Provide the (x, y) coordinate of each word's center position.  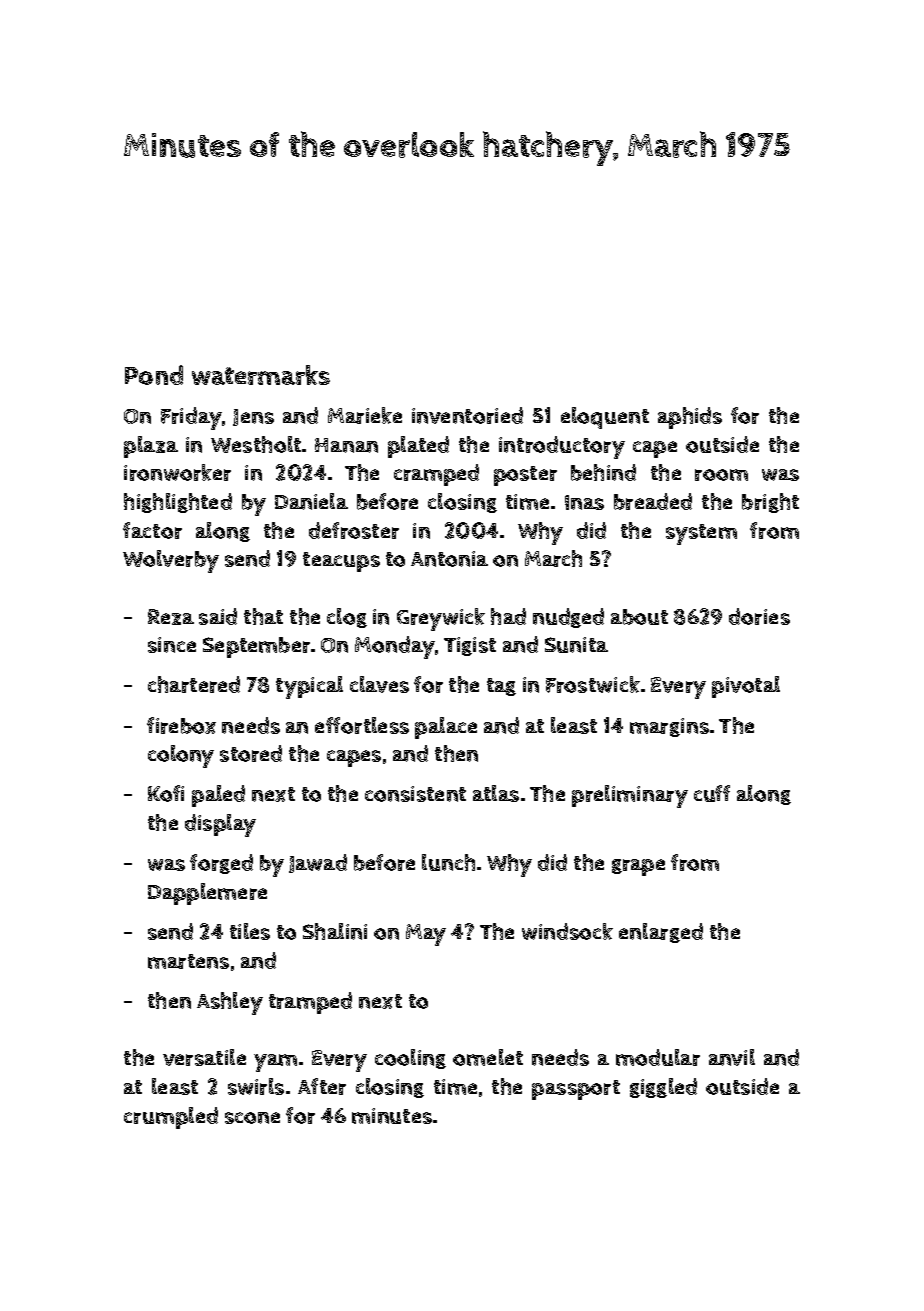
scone (252, 1118)
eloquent (605, 418)
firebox (181, 725)
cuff (712, 793)
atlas (496, 793)
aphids (690, 418)
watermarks (261, 375)
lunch (448, 862)
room (721, 475)
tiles (250, 931)
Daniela (311, 501)
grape (638, 867)
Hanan (346, 445)
